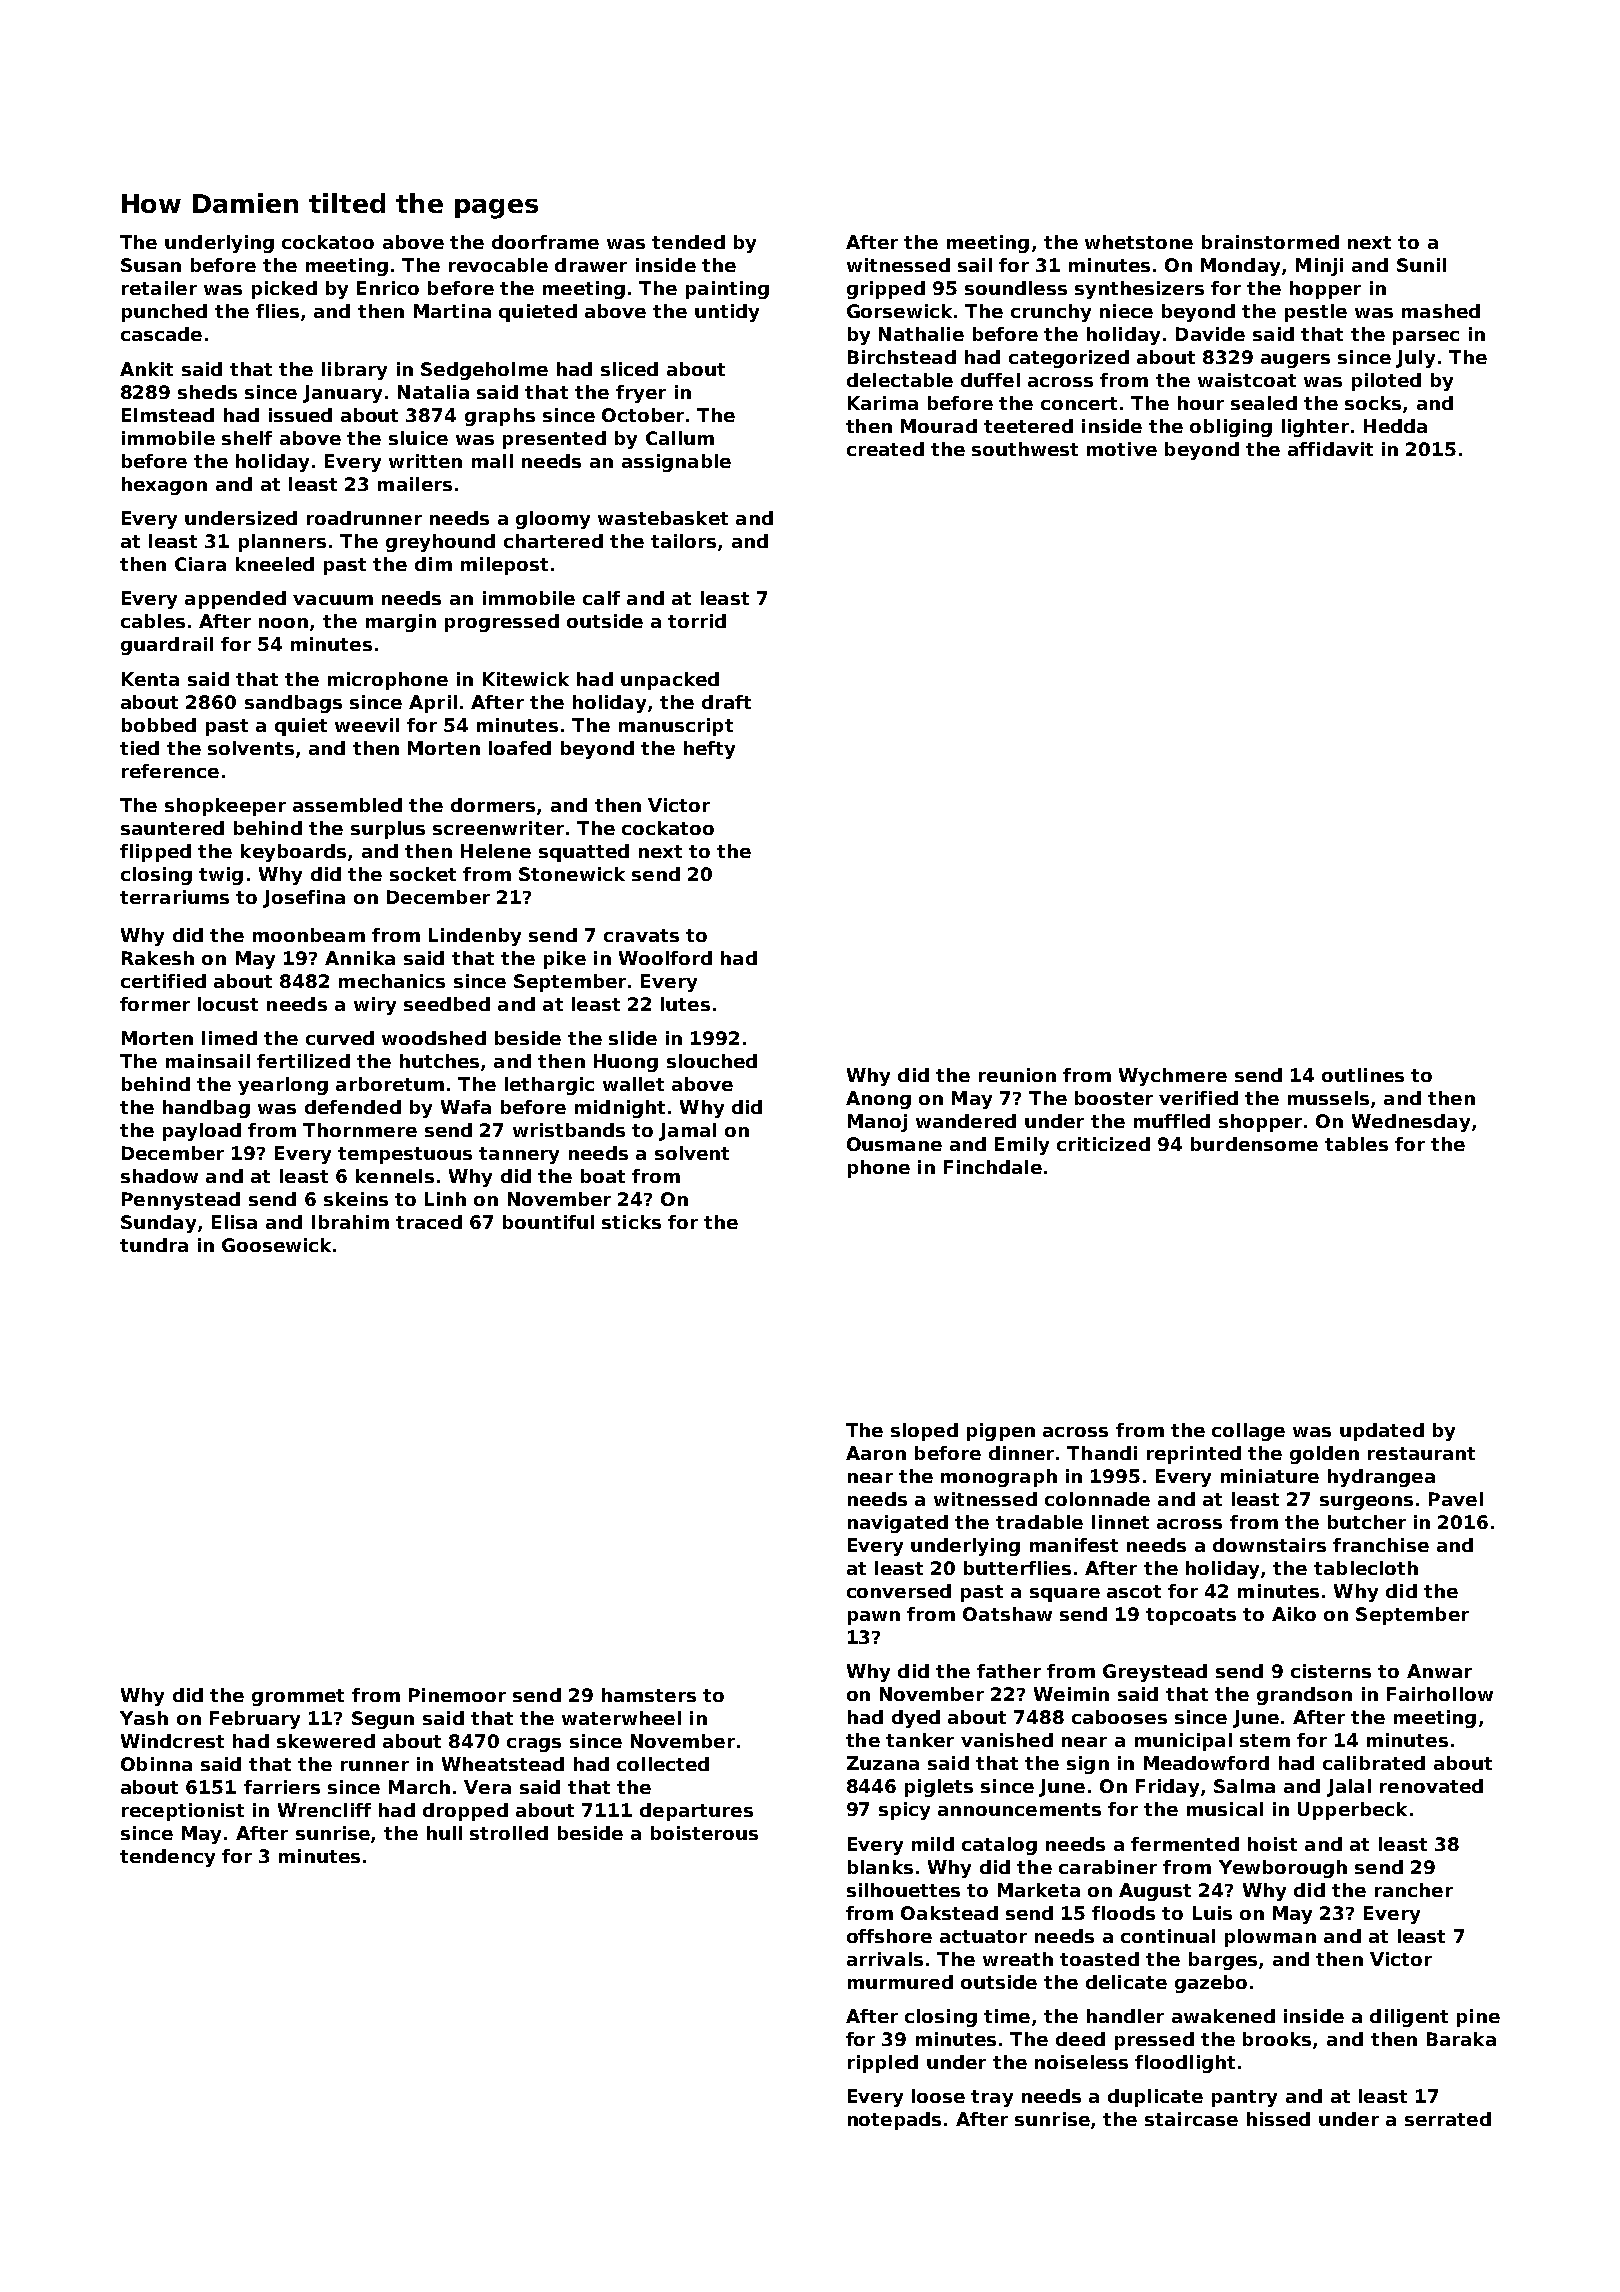 This page has height=2292, width=1620. What do you see at coordinates (1210, 334) in the page?
I see `Davide` at bounding box center [1210, 334].
